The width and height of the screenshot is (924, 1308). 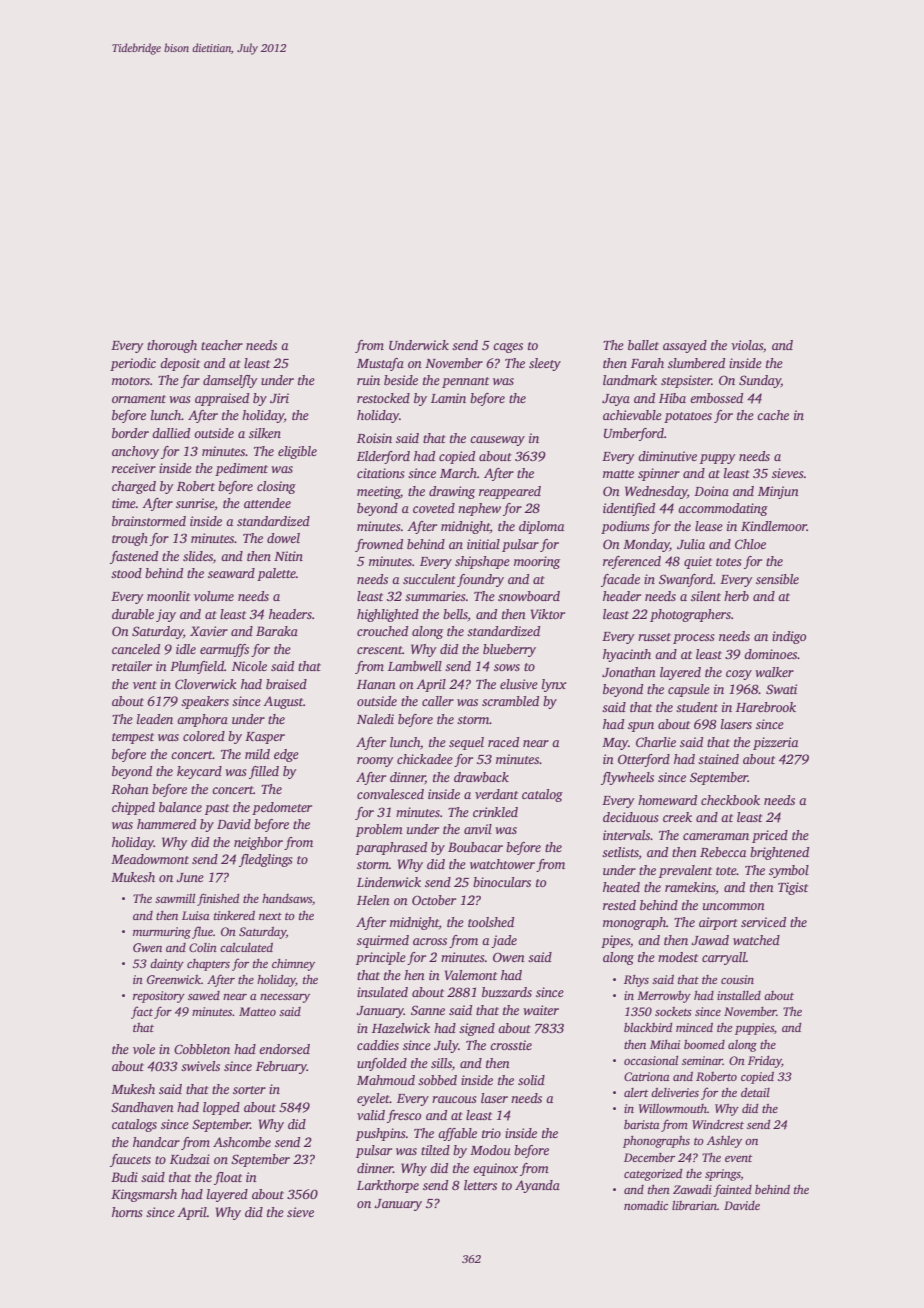 What do you see at coordinates (789, 637) in the screenshot?
I see `indigo` at bounding box center [789, 637].
